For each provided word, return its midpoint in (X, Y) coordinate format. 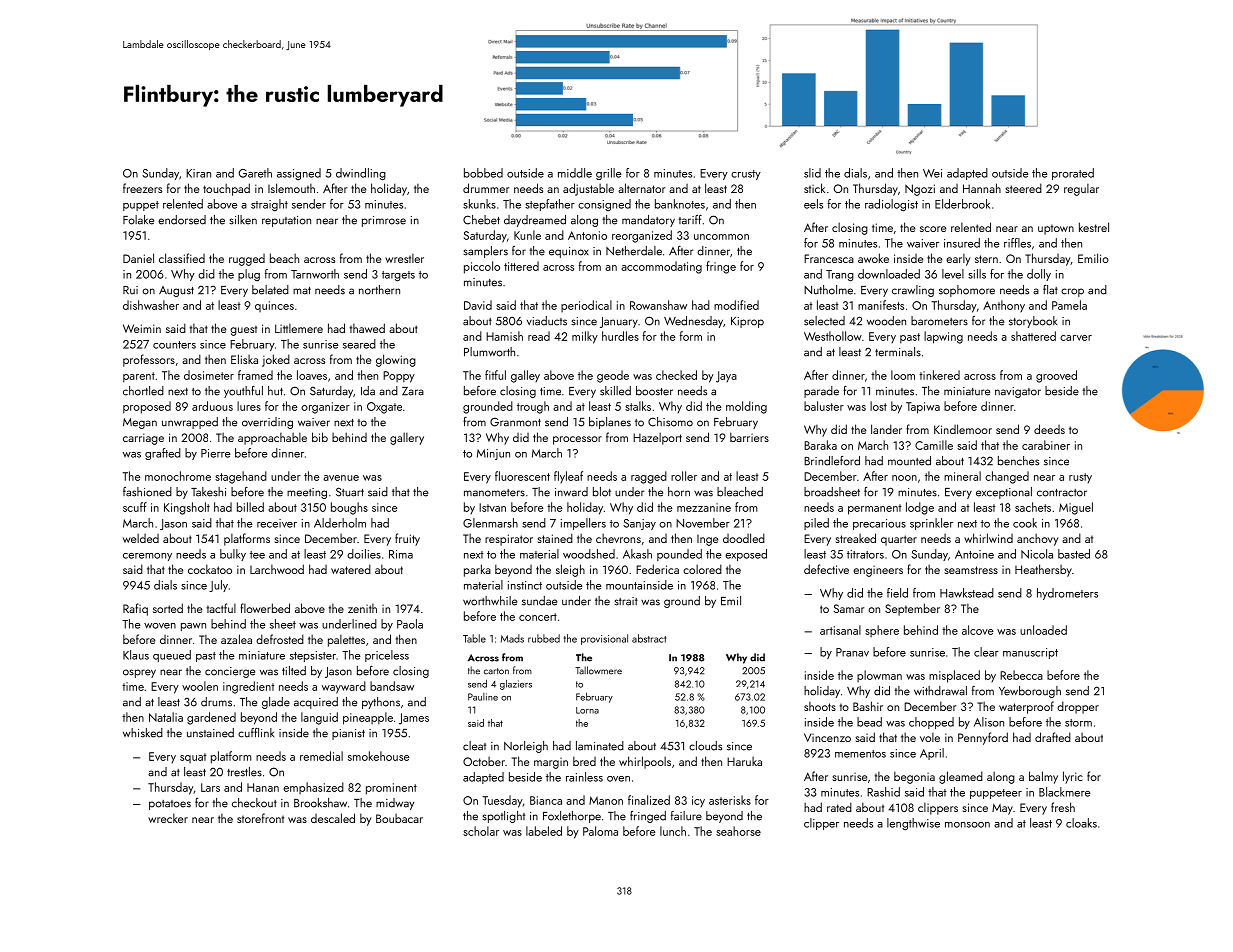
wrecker (168, 818)
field (897, 593)
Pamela (1069, 305)
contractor (1062, 493)
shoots (820, 706)
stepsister (313, 656)
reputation (286, 221)
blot (602, 492)
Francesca (829, 258)
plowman (879, 676)
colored (702, 569)
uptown (1056, 229)
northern (379, 290)
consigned (604, 205)
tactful (221, 608)
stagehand (241, 477)
